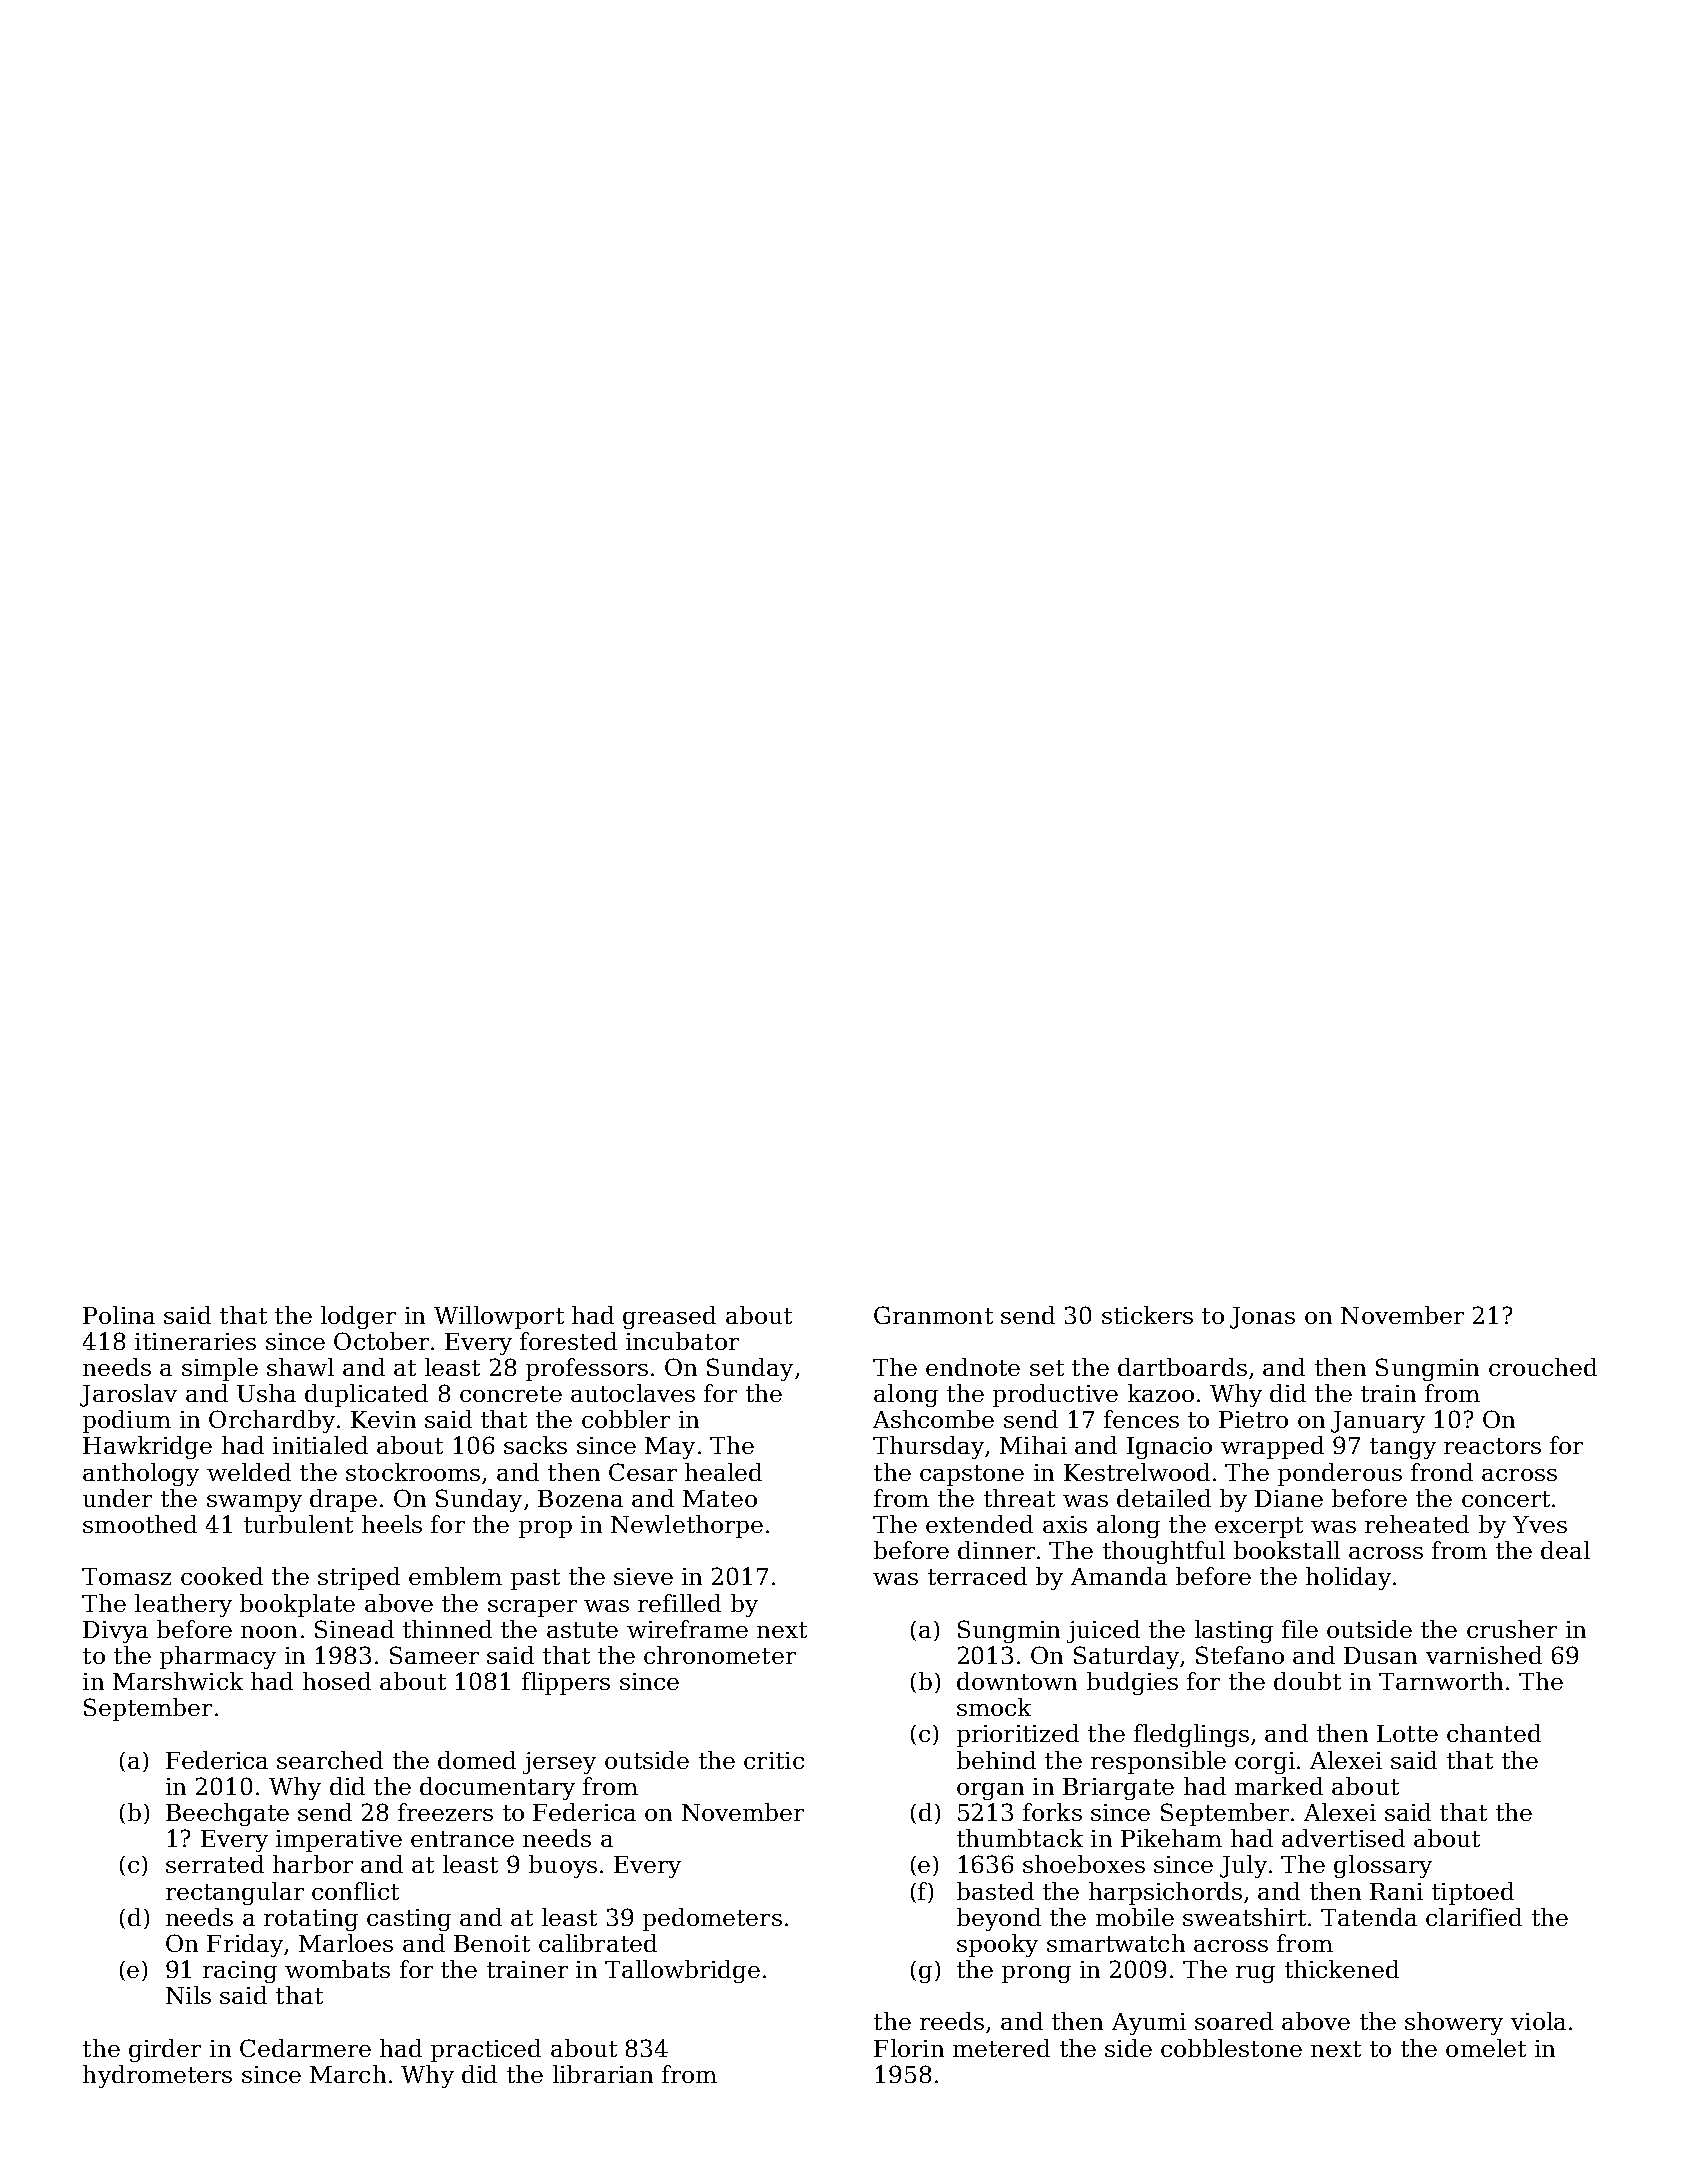  Describe the element at coordinates (720, 1655) in the document. I see `chronometer` at that location.
